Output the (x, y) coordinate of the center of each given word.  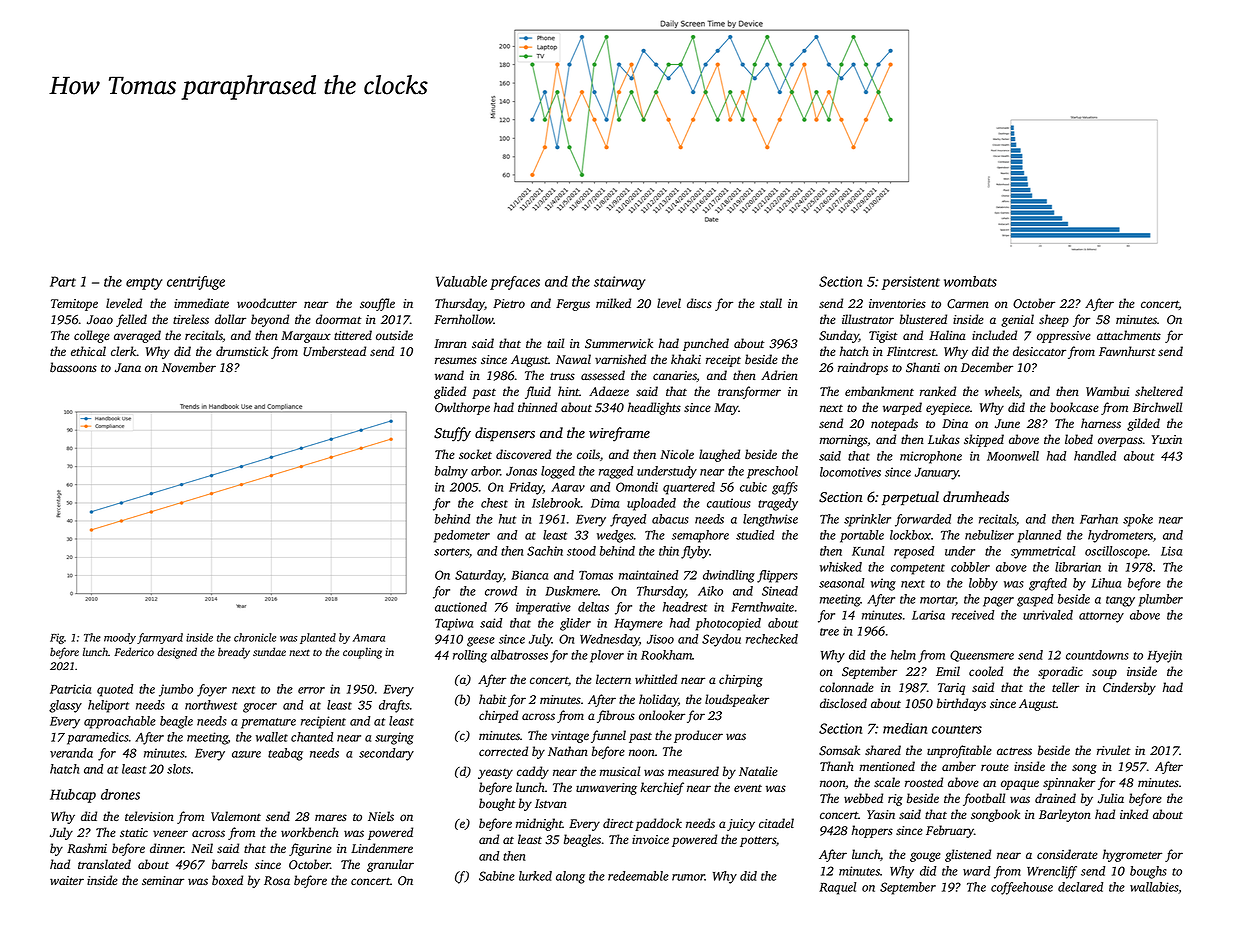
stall (771, 303)
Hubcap (73, 796)
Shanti (923, 367)
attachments (1129, 335)
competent (918, 569)
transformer (749, 392)
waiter (67, 880)
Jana (128, 368)
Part (63, 281)
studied (755, 535)
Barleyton (1065, 815)
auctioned (461, 607)
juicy (741, 825)
